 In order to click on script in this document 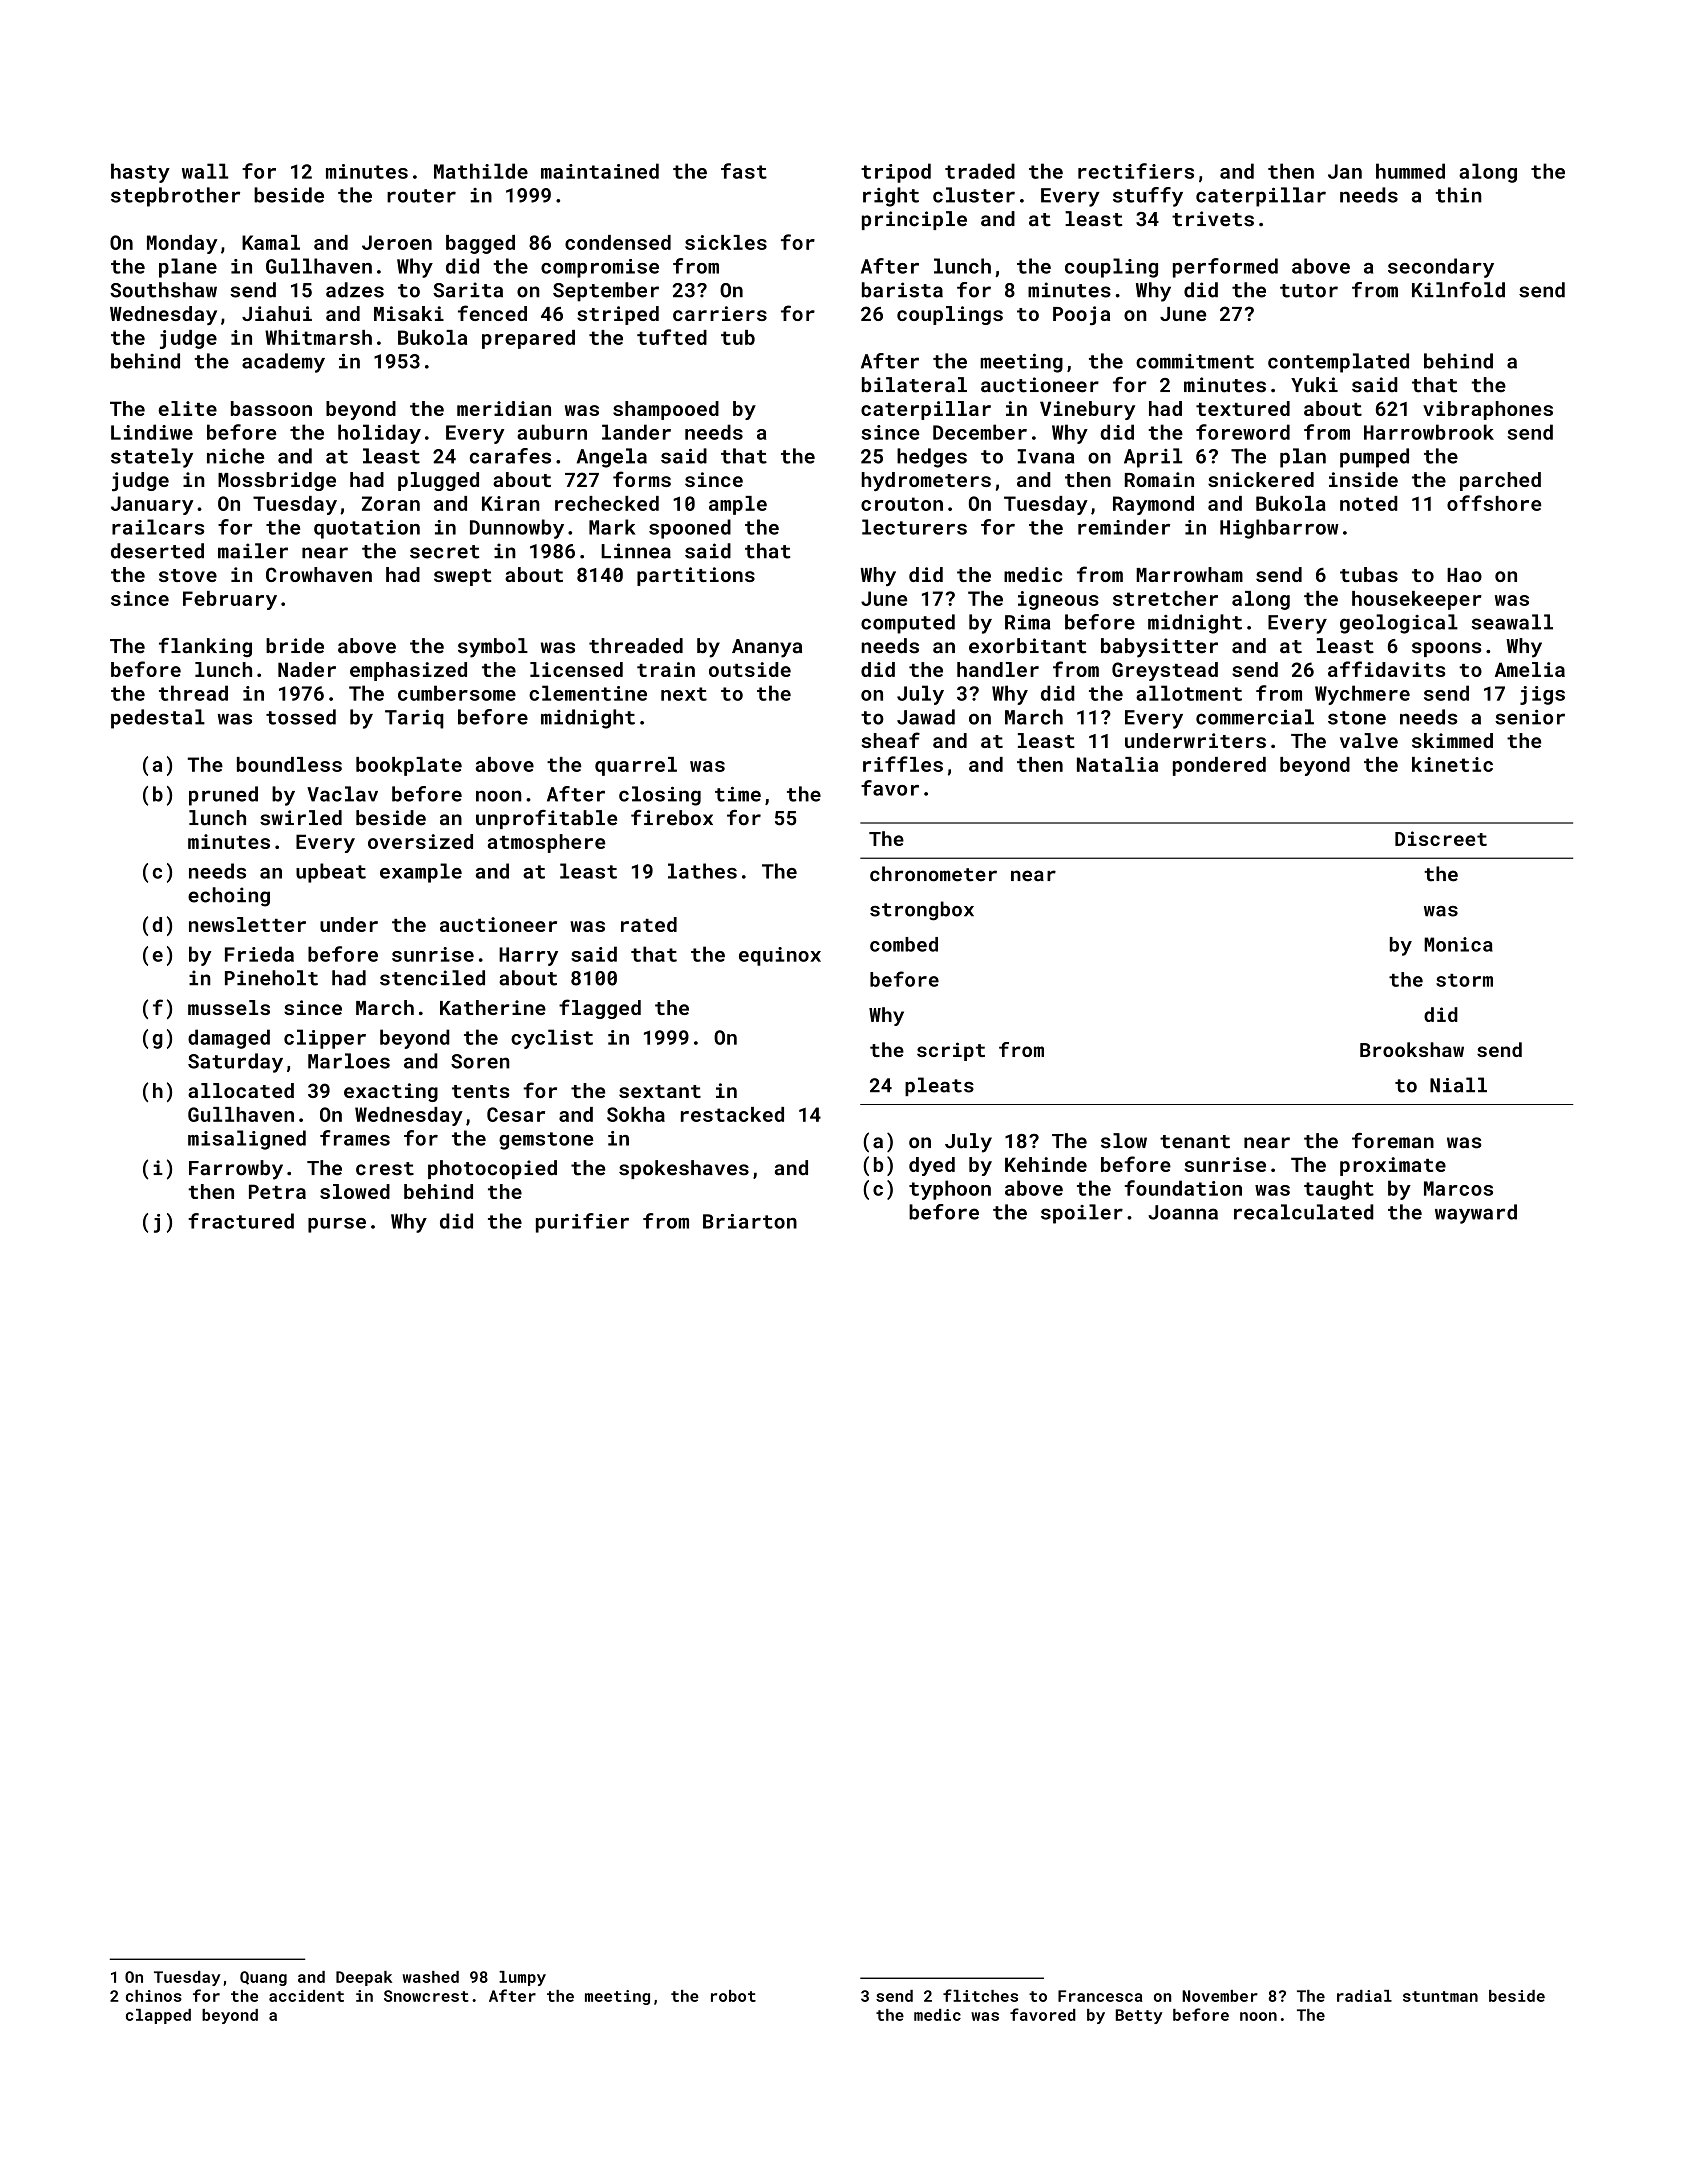, I will do `click(951, 1051)`.
